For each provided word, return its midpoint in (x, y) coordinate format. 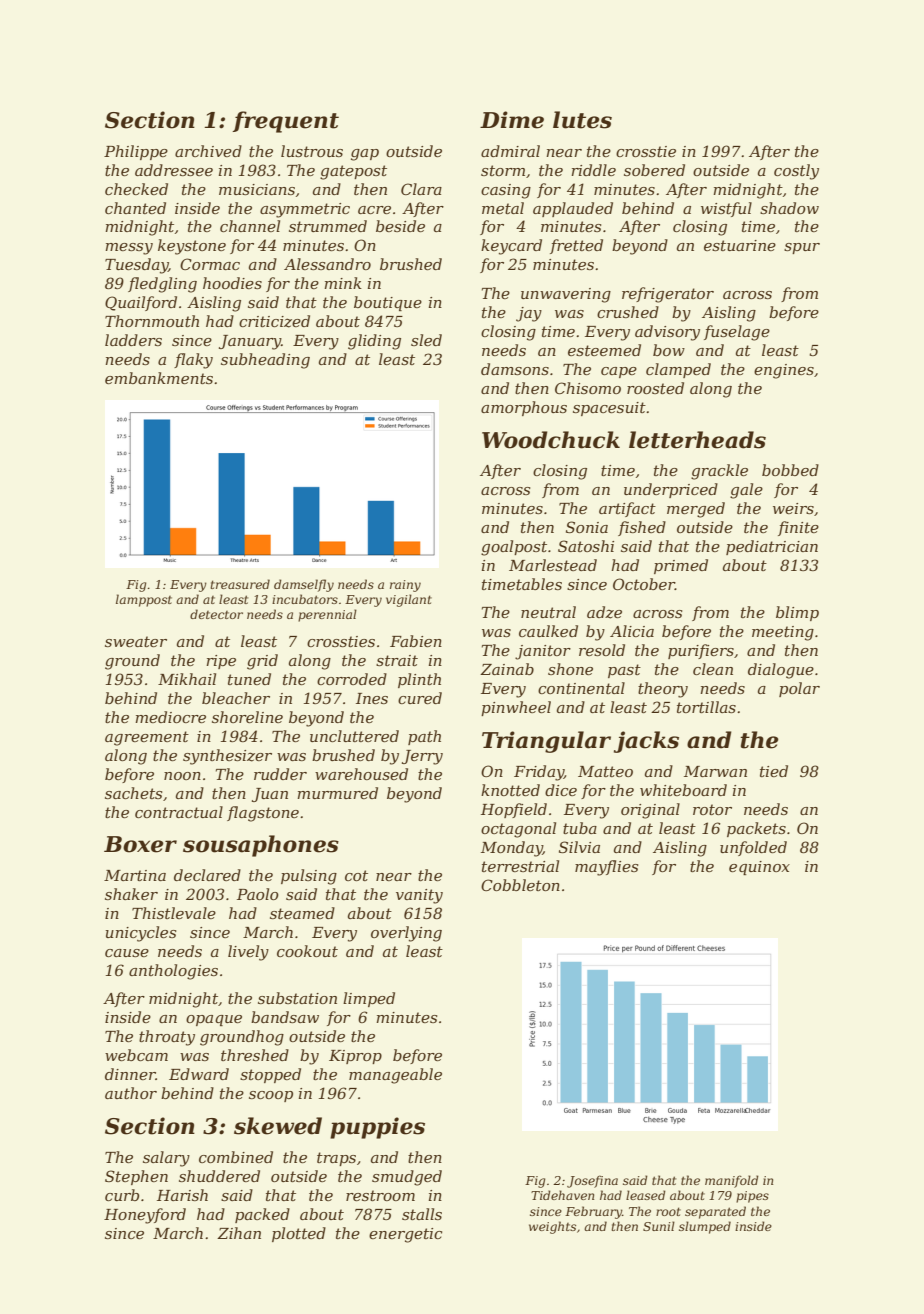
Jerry (422, 757)
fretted (576, 246)
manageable (395, 1076)
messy (129, 249)
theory (663, 690)
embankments (159, 378)
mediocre (170, 717)
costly (796, 172)
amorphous (524, 408)
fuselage (737, 333)
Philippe (136, 152)
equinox (759, 868)
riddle (593, 170)
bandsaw (285, 1017)
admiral (510, 151)
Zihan (239, 1233)
